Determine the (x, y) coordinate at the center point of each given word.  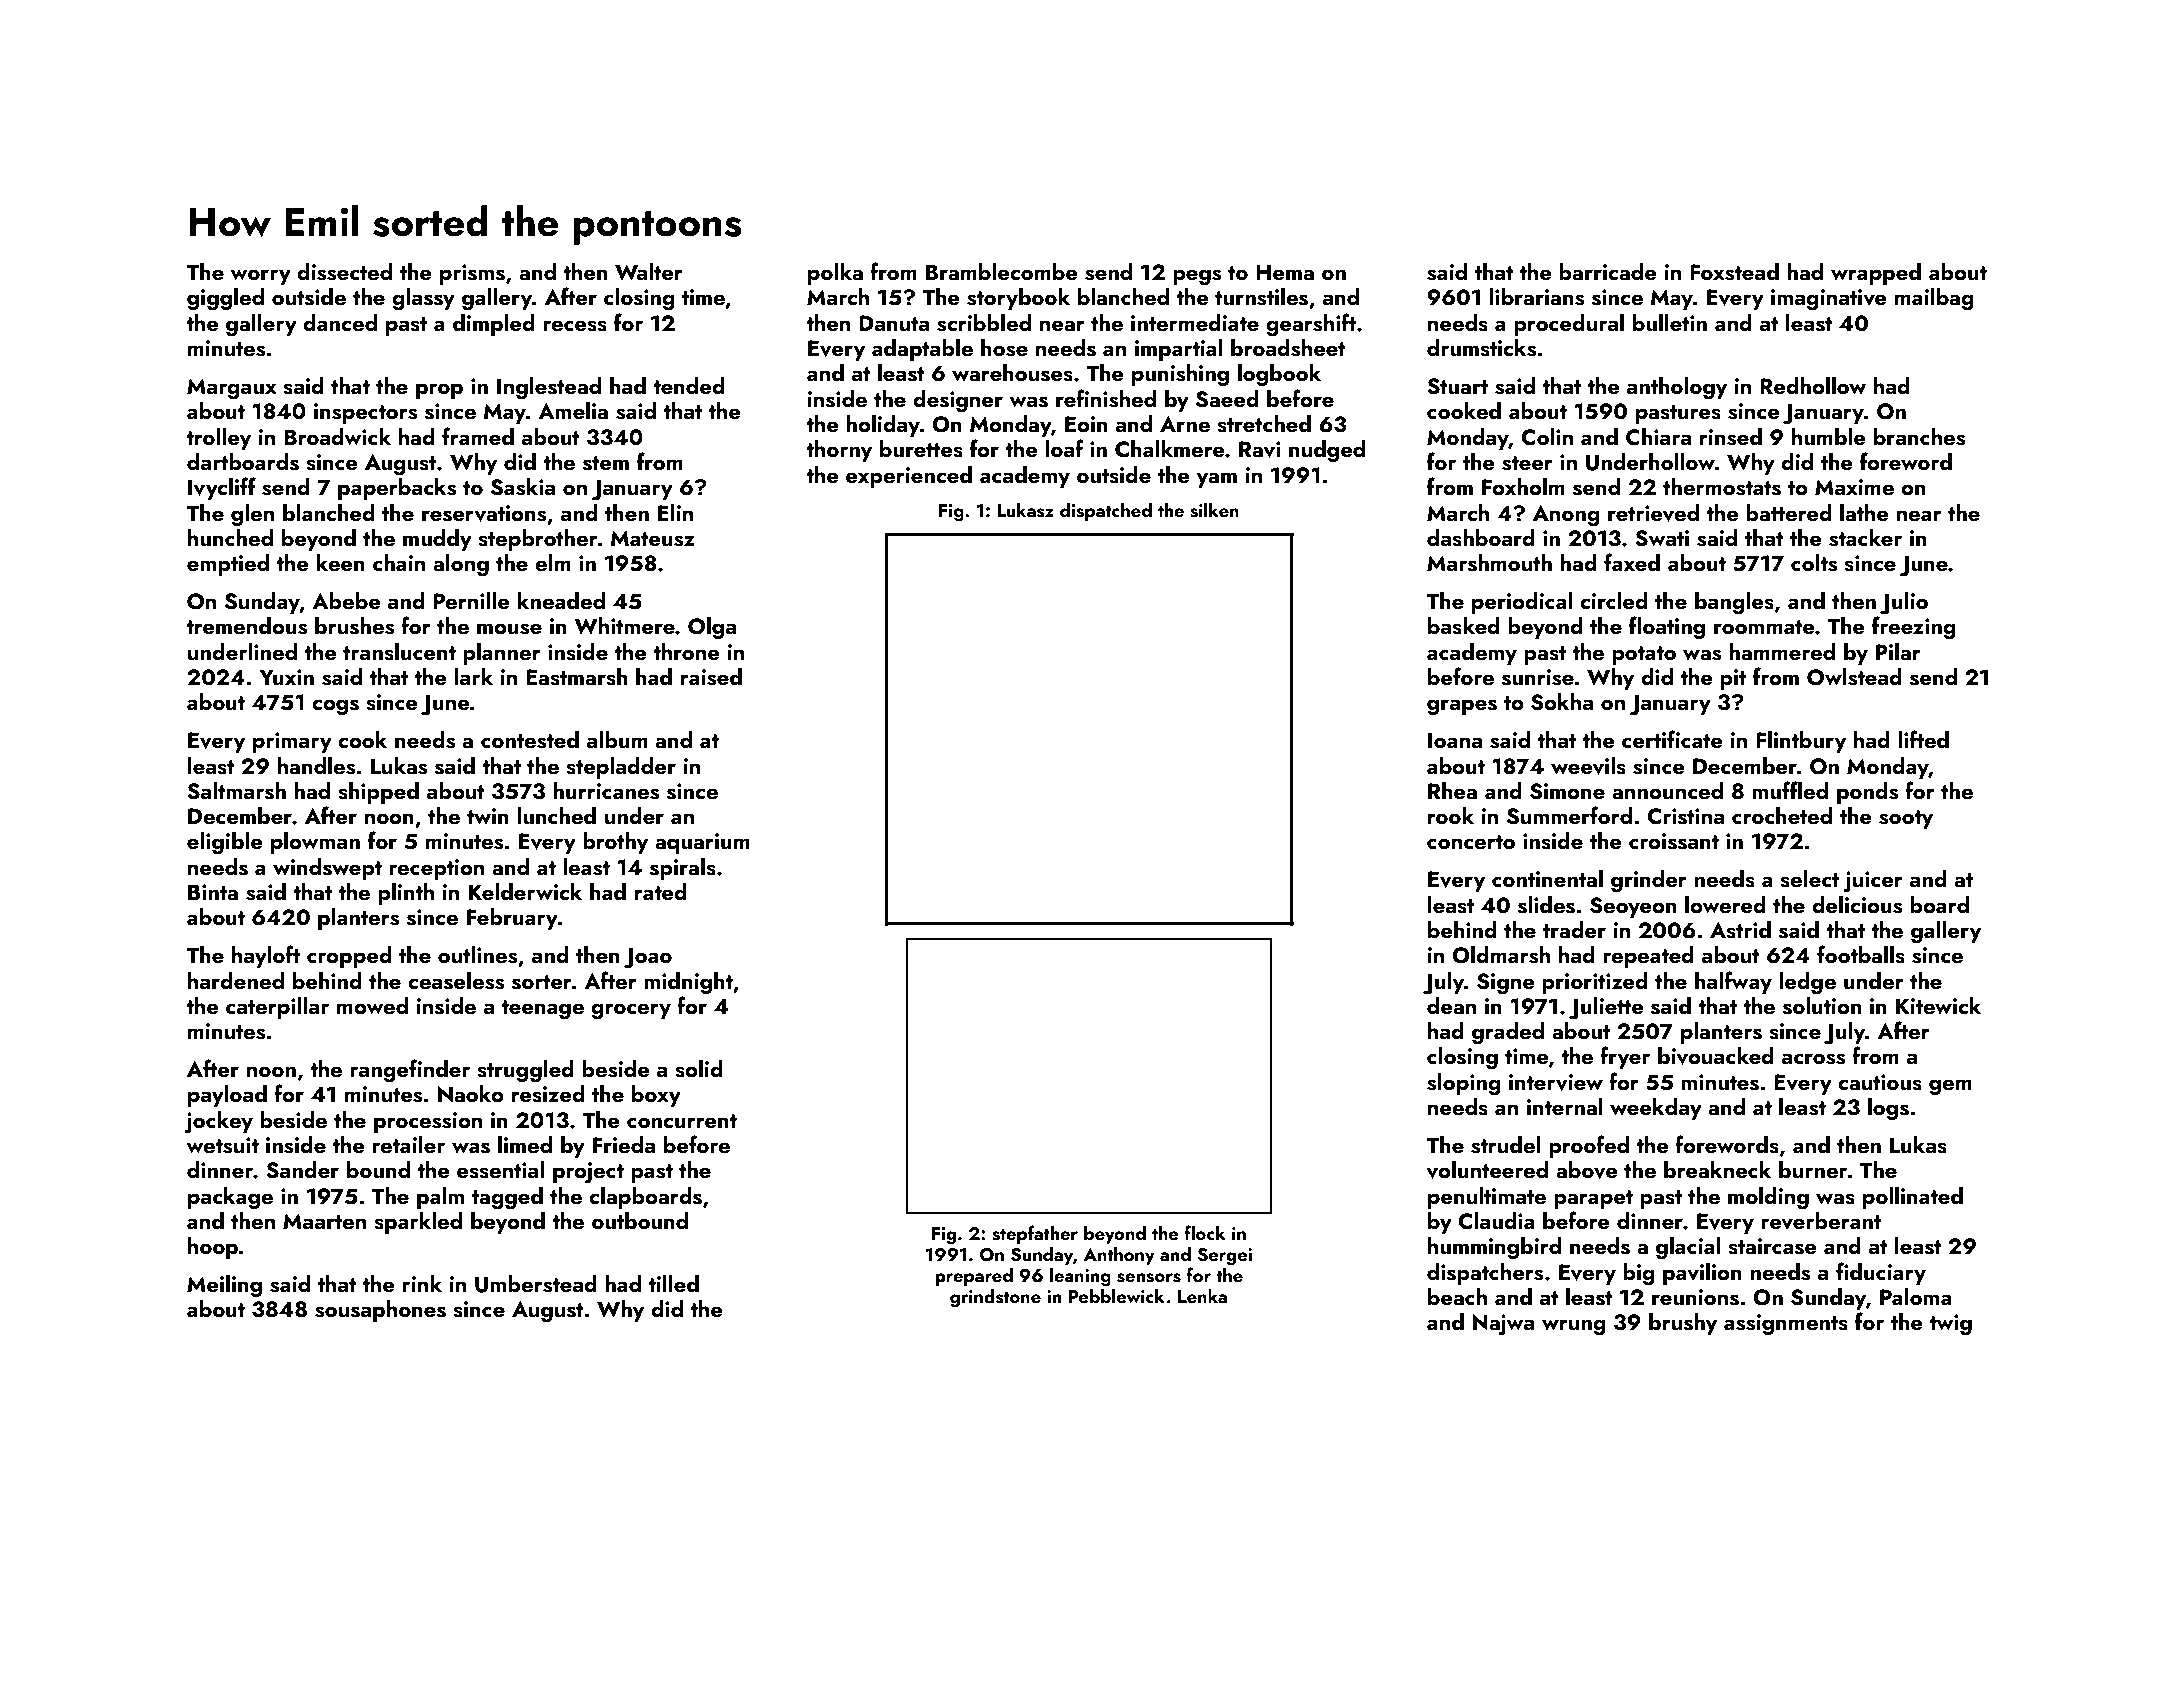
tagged (507, 1198)
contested (530, 740)
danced (340, 322)
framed (478, 436)
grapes (1462, 707)
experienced (909, 477)
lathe (1864, 512)
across (1813, 1059)
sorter (542, 982)
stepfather (1035, 1234)
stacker (1865, 538)
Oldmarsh (1501, 955)
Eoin (1086, 424)
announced (1667, 790)
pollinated (1913, 1198)
